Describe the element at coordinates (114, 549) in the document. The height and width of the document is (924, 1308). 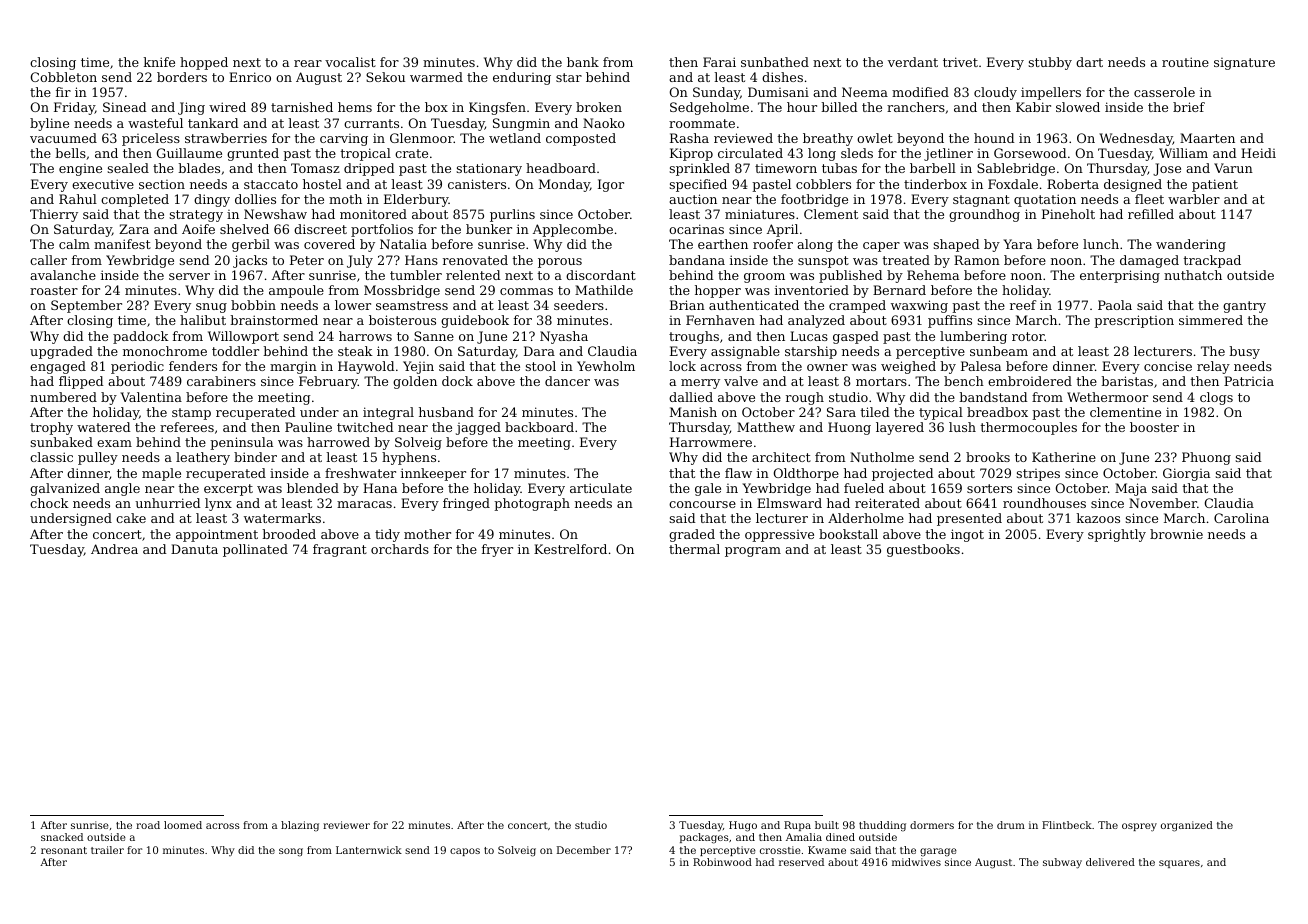
I see `Andrea` at that location.
